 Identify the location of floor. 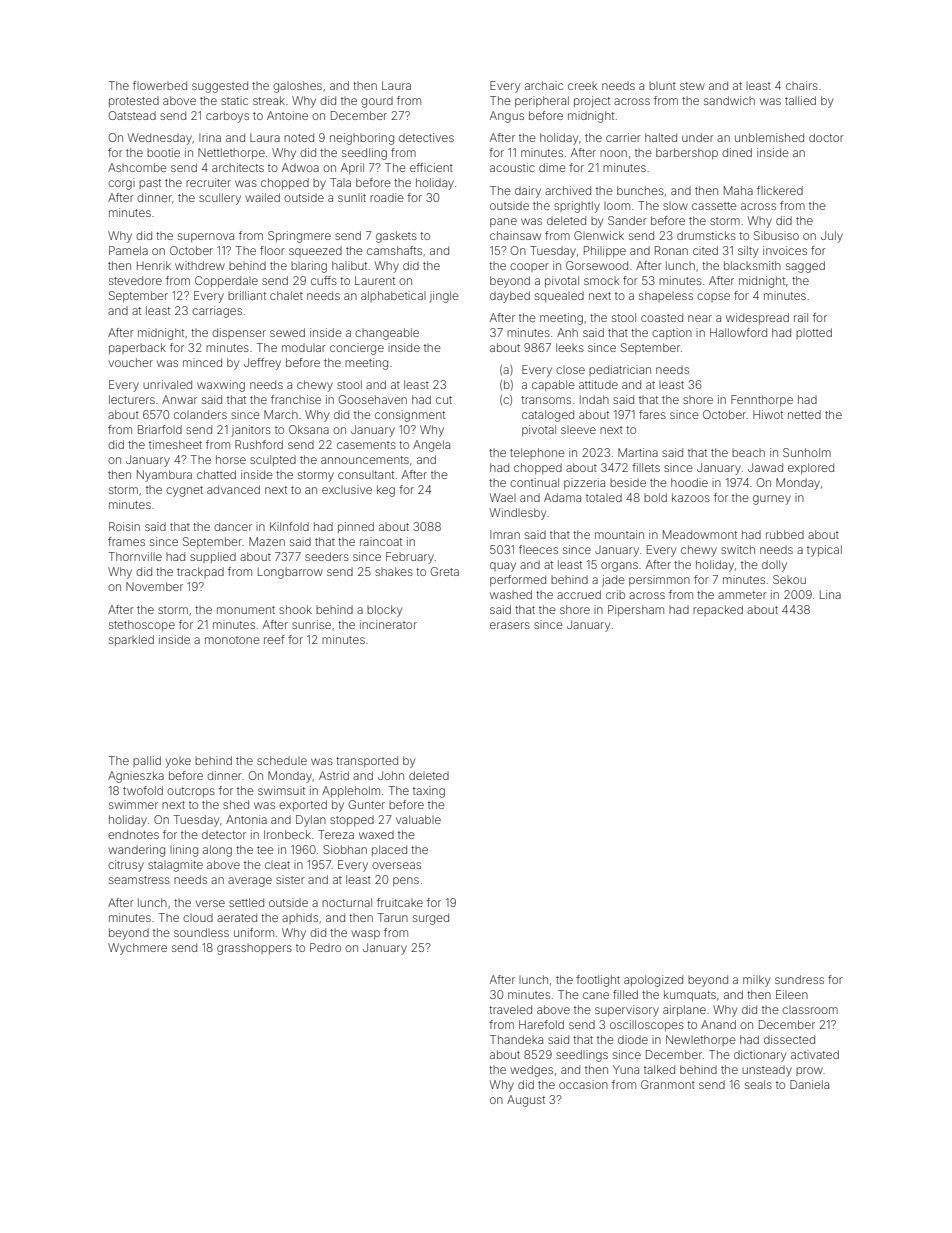
(272, 250).
